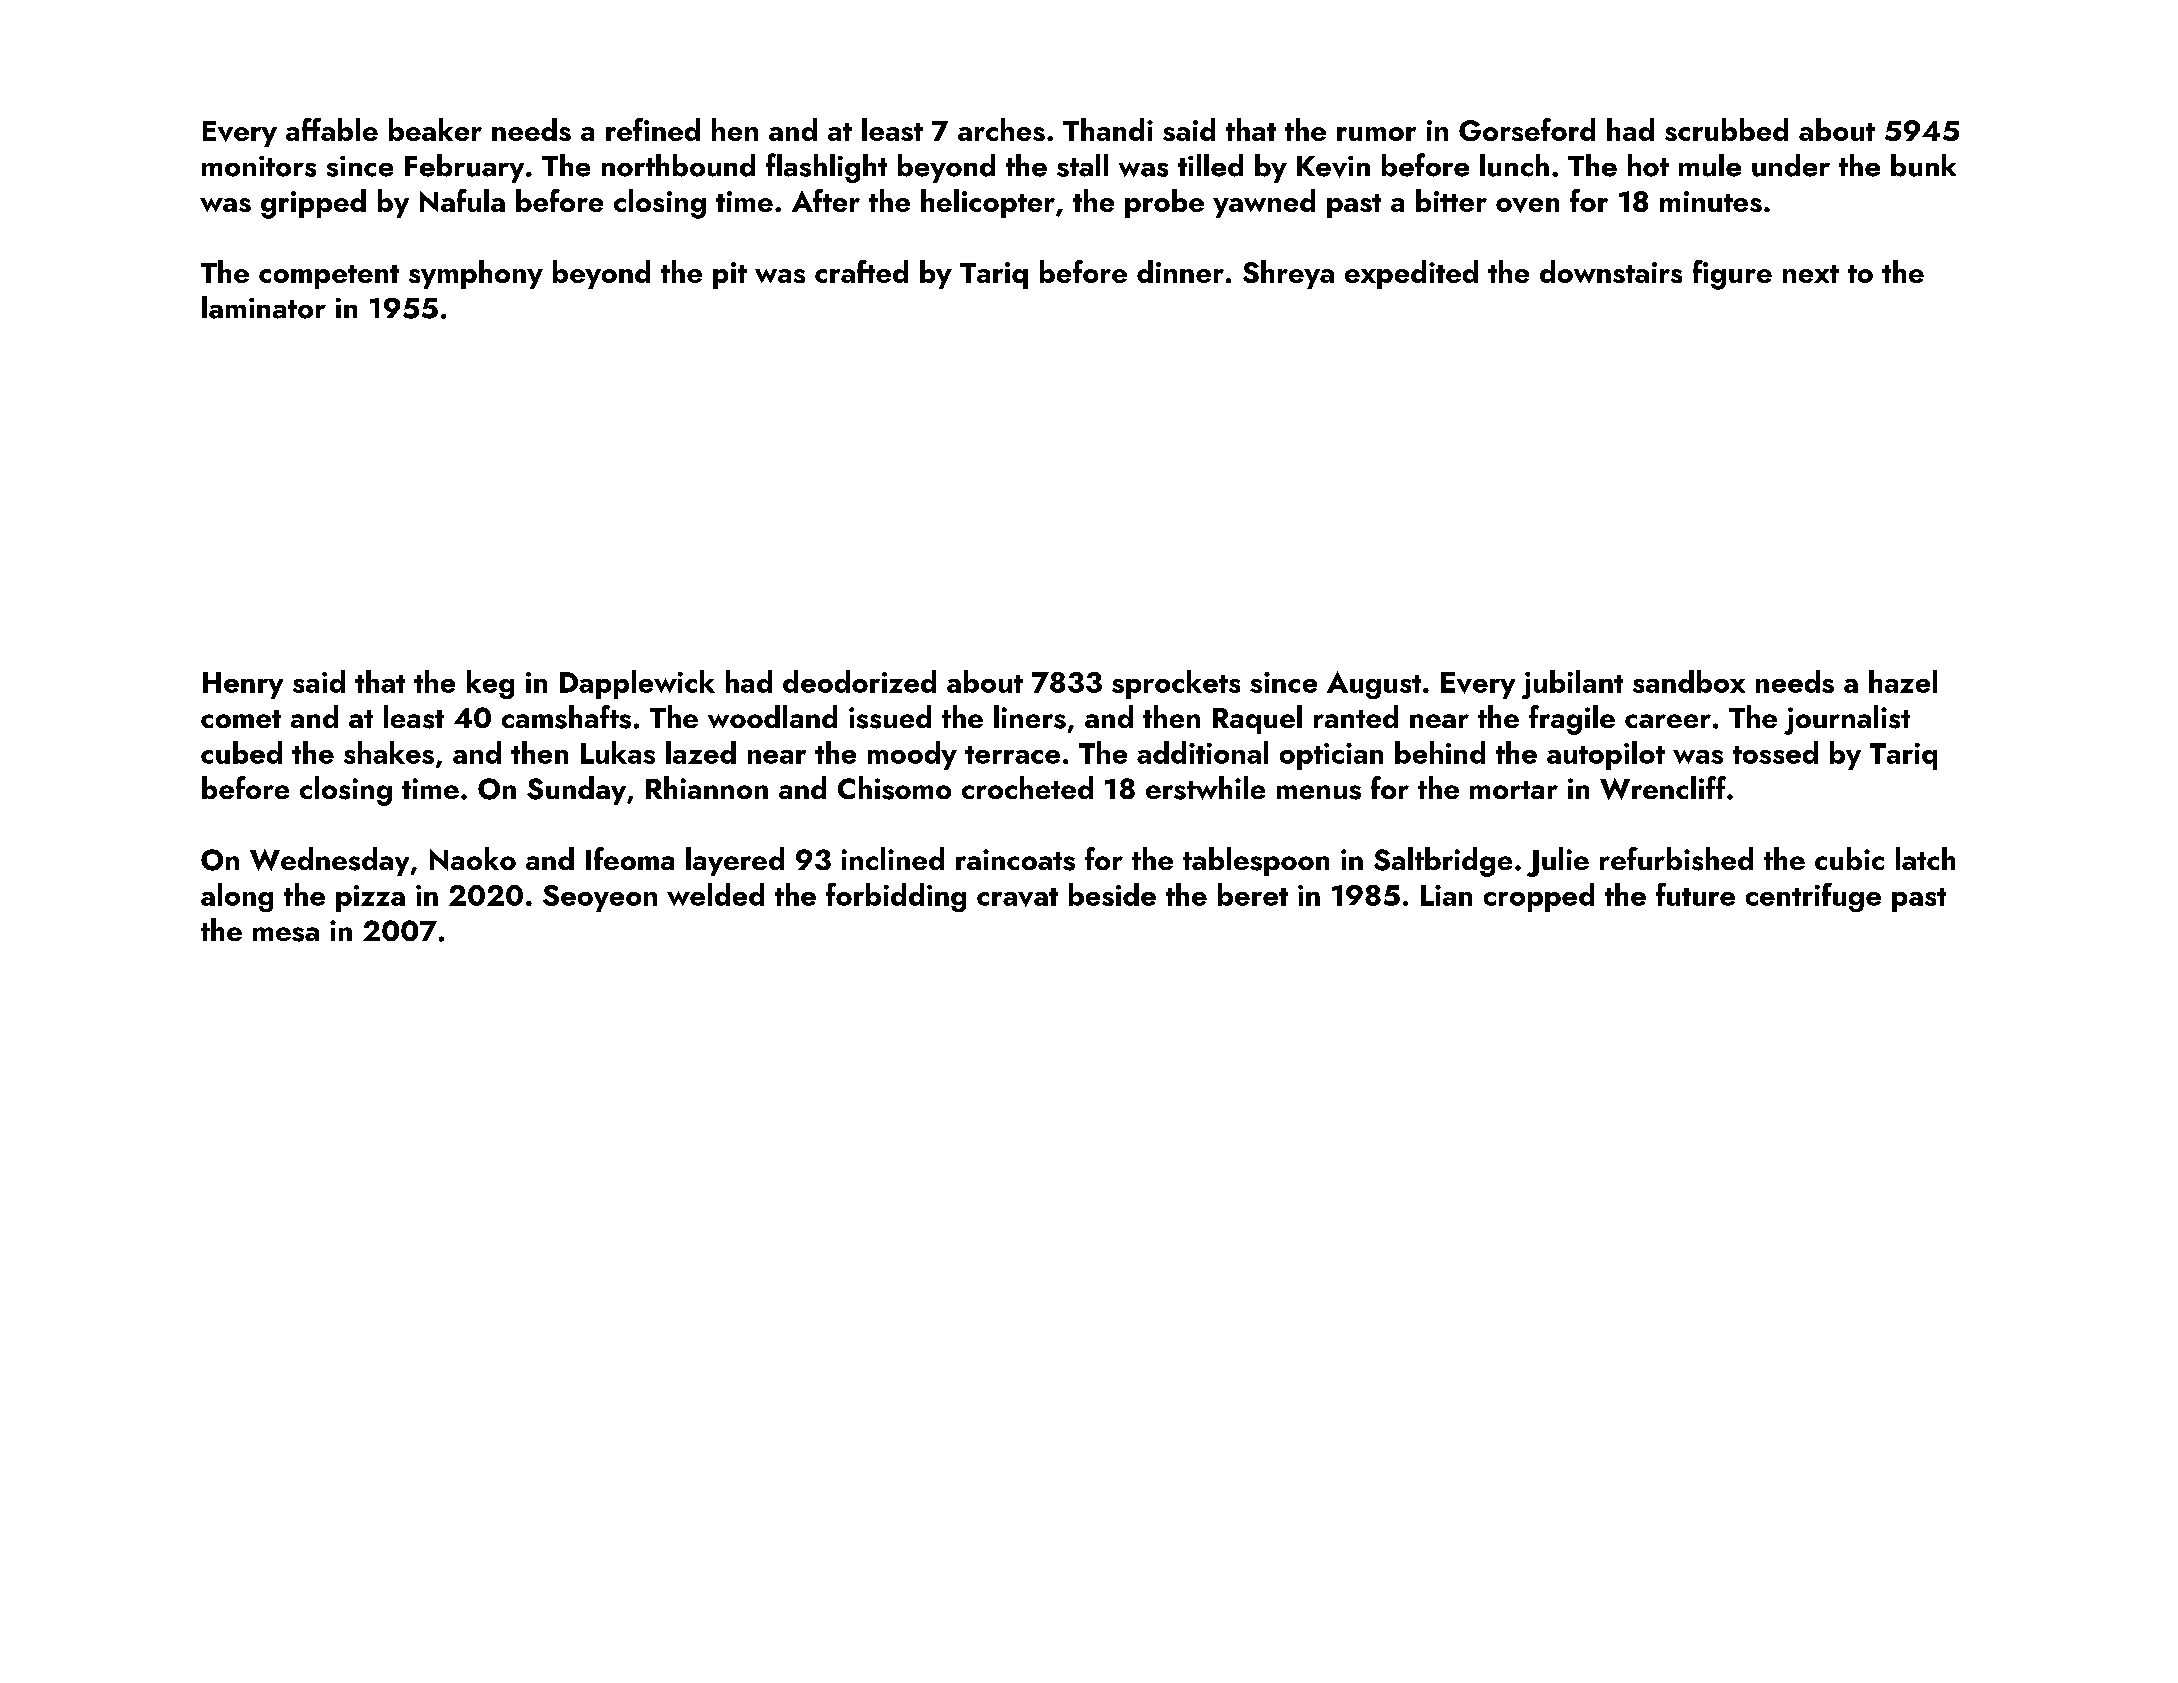 This page has width=2178, height=1683. Describe the element at coordinates (435, 129) in the page. I see `beaker` at that location.
